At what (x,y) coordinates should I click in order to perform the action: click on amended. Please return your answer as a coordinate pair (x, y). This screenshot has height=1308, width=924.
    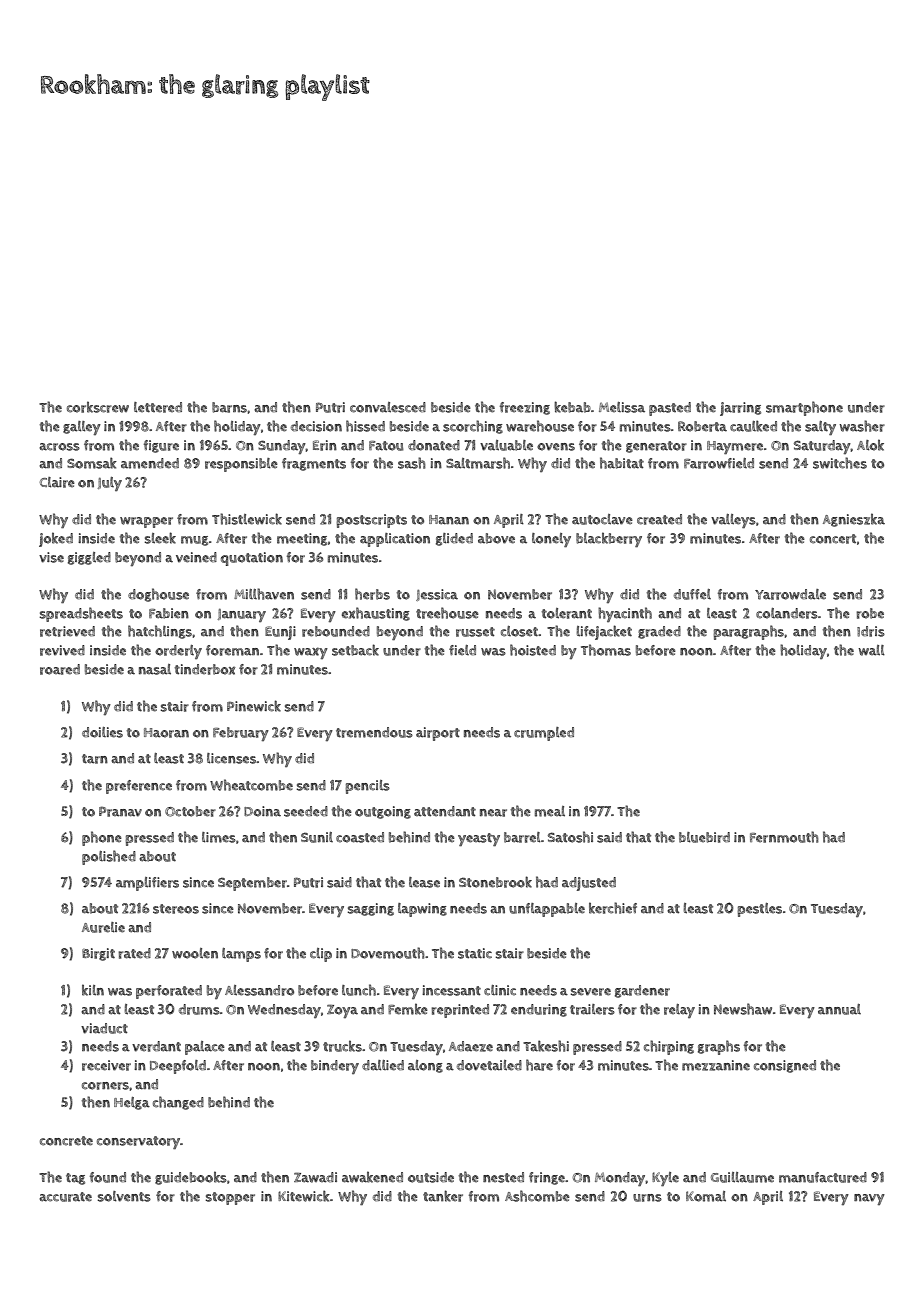
    Looking at the image, I should click on (150, 463).
